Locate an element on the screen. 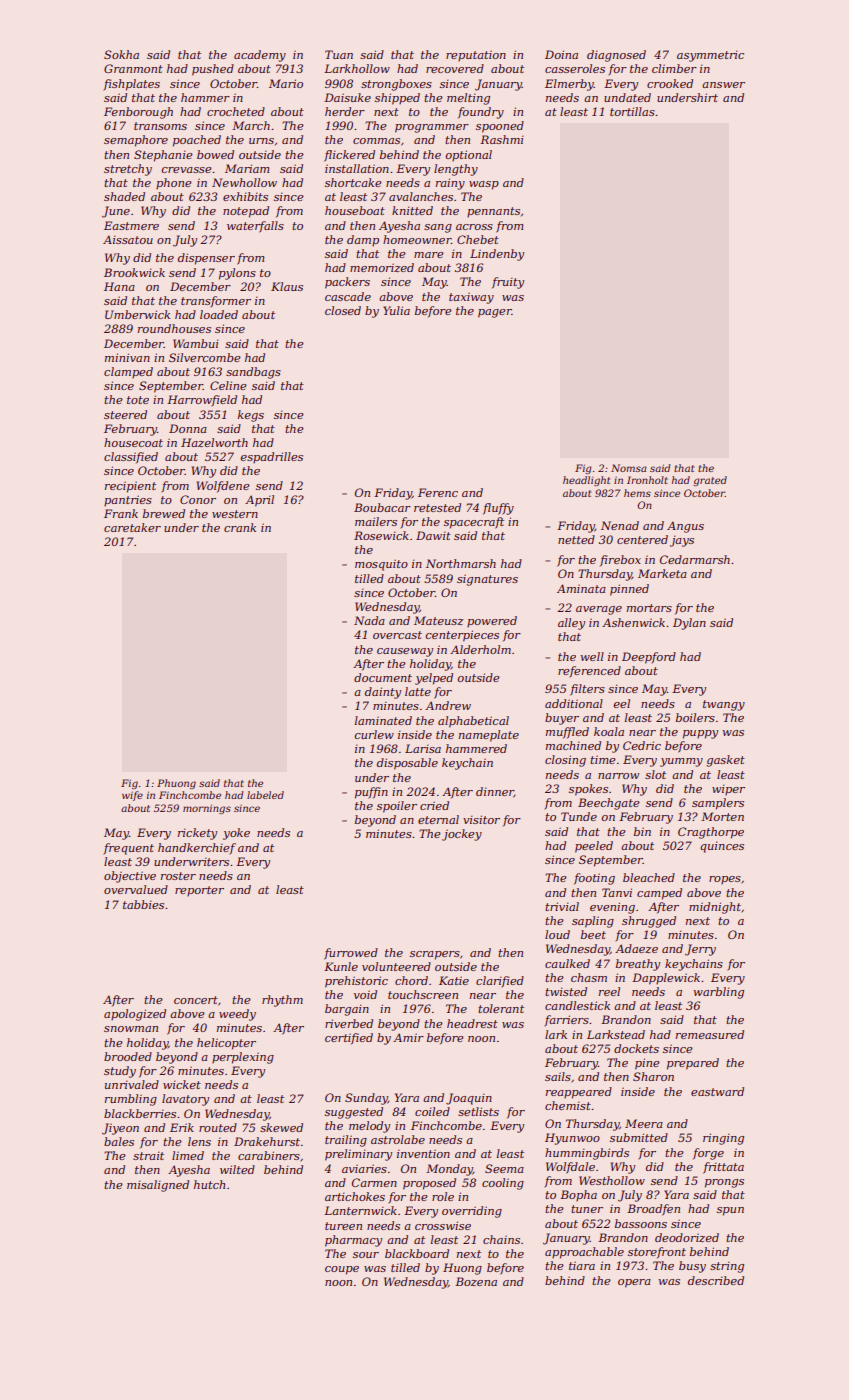 Image resolution: width=849 pixels, height=1400 pixels. dinner is located at coordinates (495, 792).
